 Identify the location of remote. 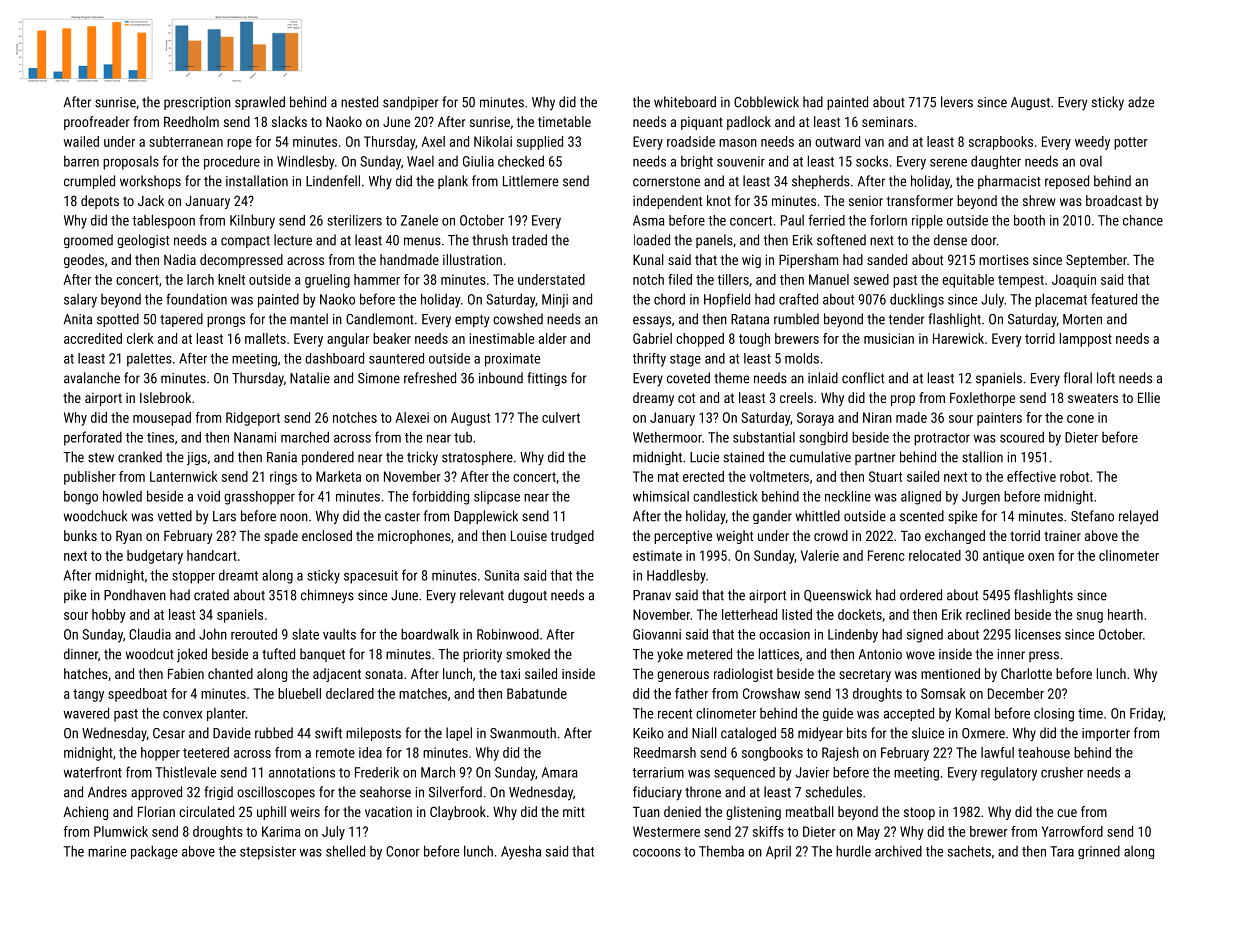
(335, 753).
